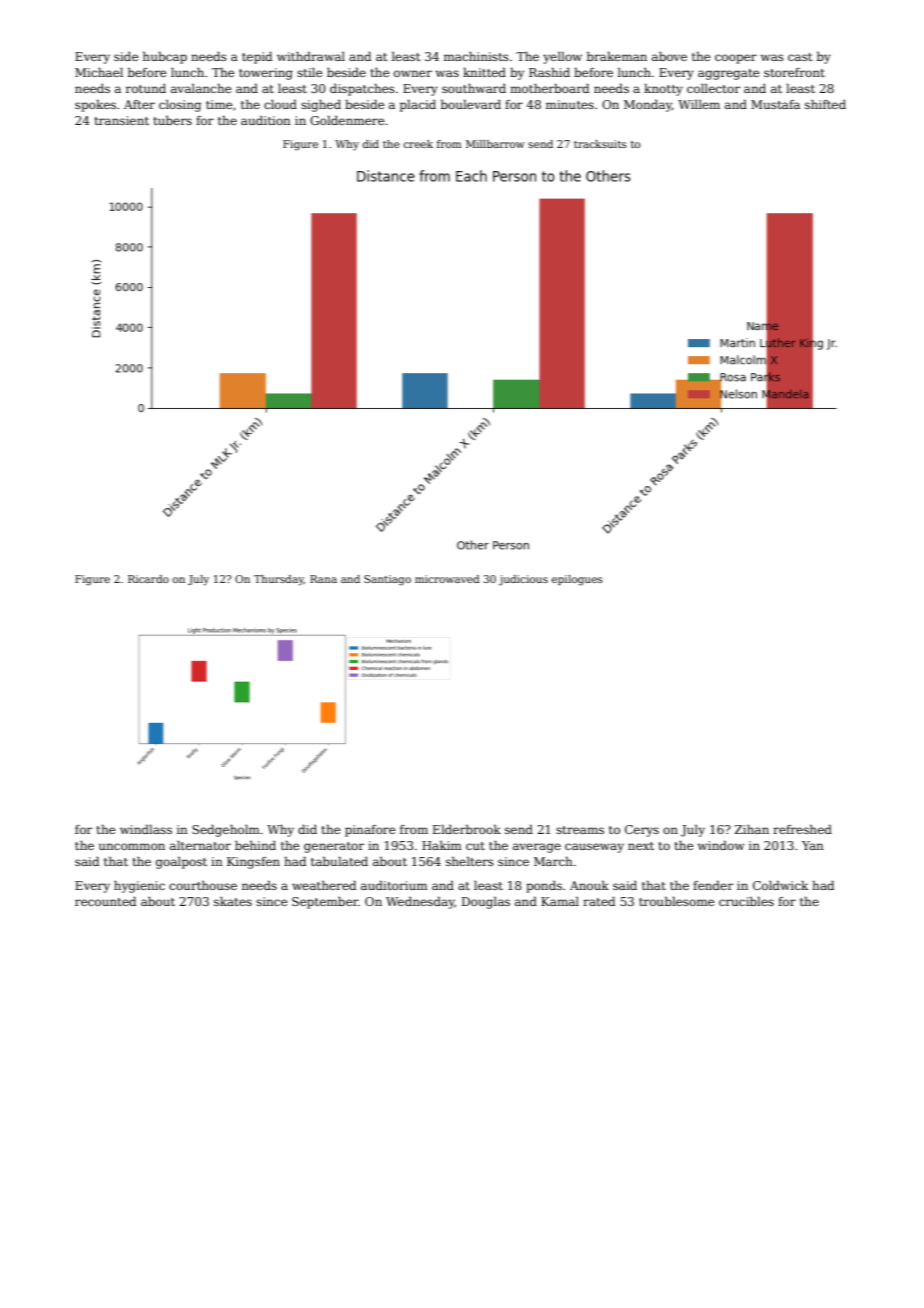 This screenshot has height=1308, width=924. Describe the element at coordinates (139, 887) in the screenshot. I see `hygienic` at that location.
